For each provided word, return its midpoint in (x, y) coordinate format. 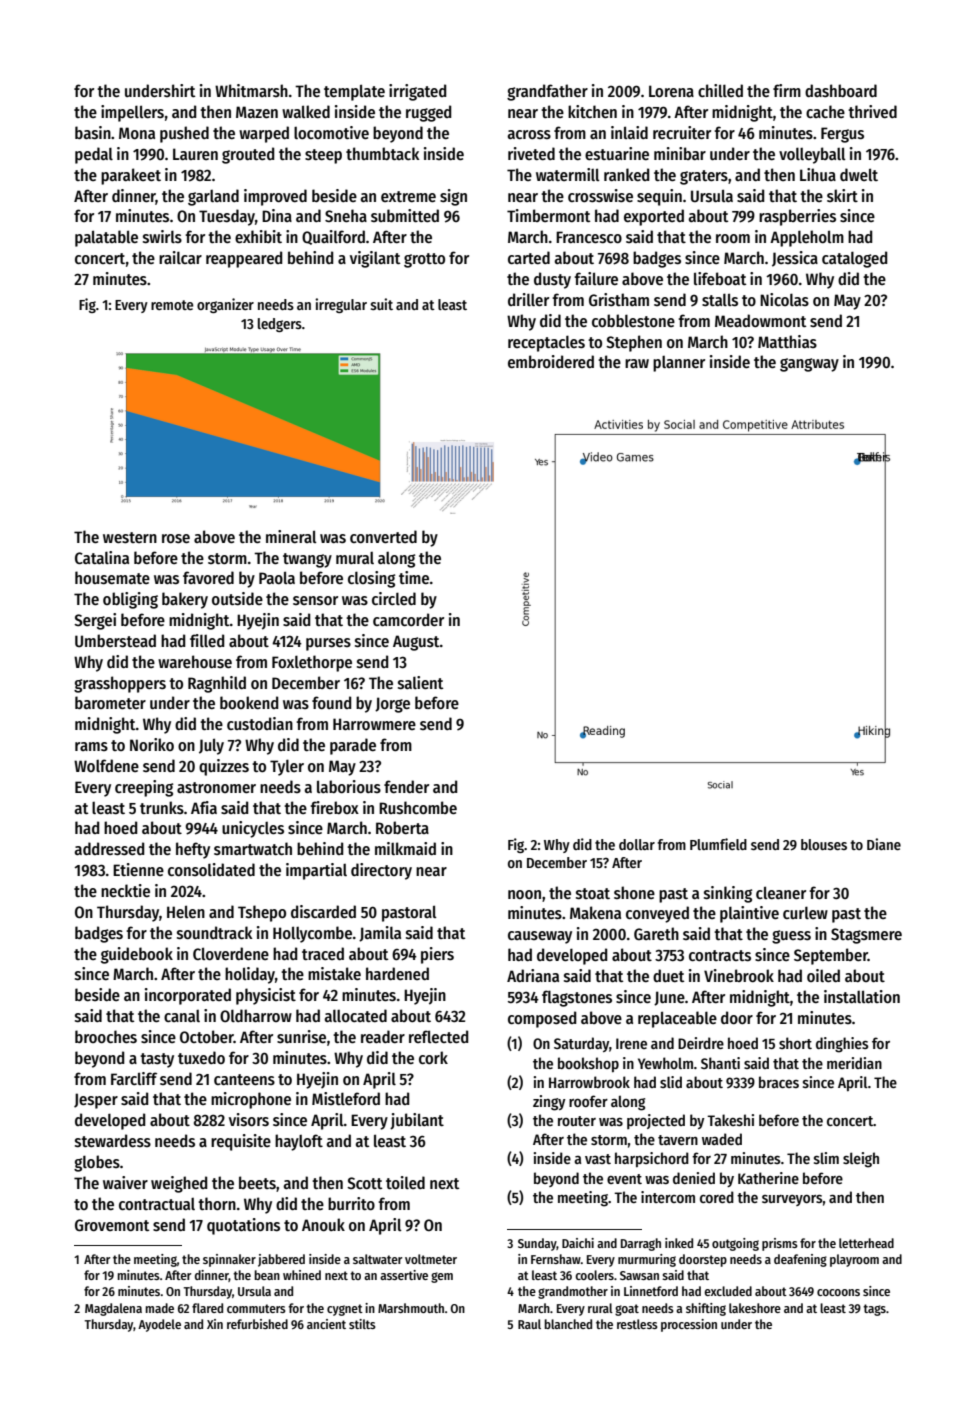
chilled (720, 90)
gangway (809, 365)
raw (637, 363)
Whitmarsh (251, 90)
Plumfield (718, 844)
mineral (291, 536)
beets (257, 1183)
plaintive (749, 914)
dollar (637, 844)
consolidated (211, 869)
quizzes (224, 767)
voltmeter (431, 1259)
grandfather (547, 92)
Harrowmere (374, 724)
